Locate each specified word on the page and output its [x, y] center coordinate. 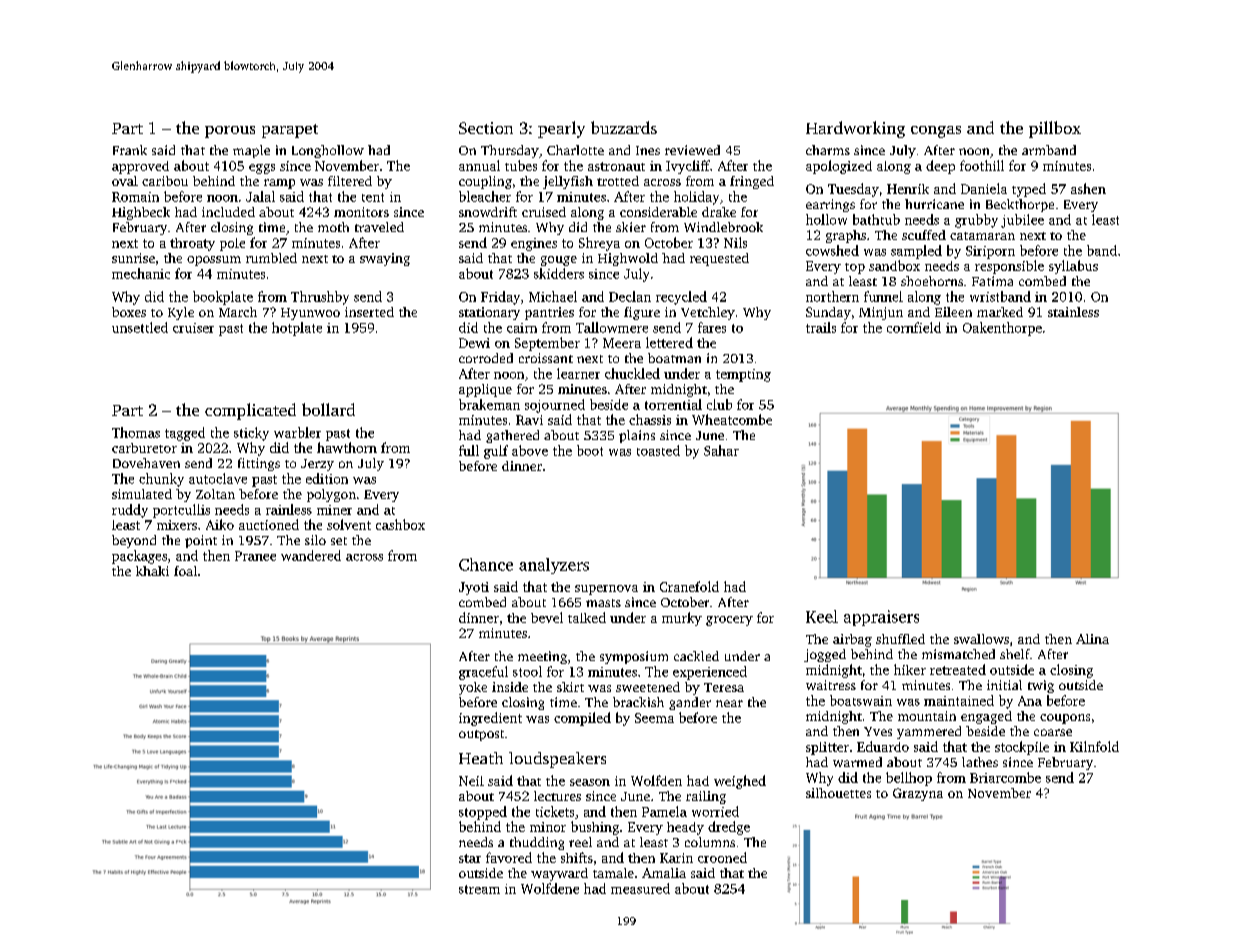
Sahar [721, 450]
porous [230, 132]
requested [719, 259]
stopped [483, 813]
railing [706, 797]
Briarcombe [1005, 777]
